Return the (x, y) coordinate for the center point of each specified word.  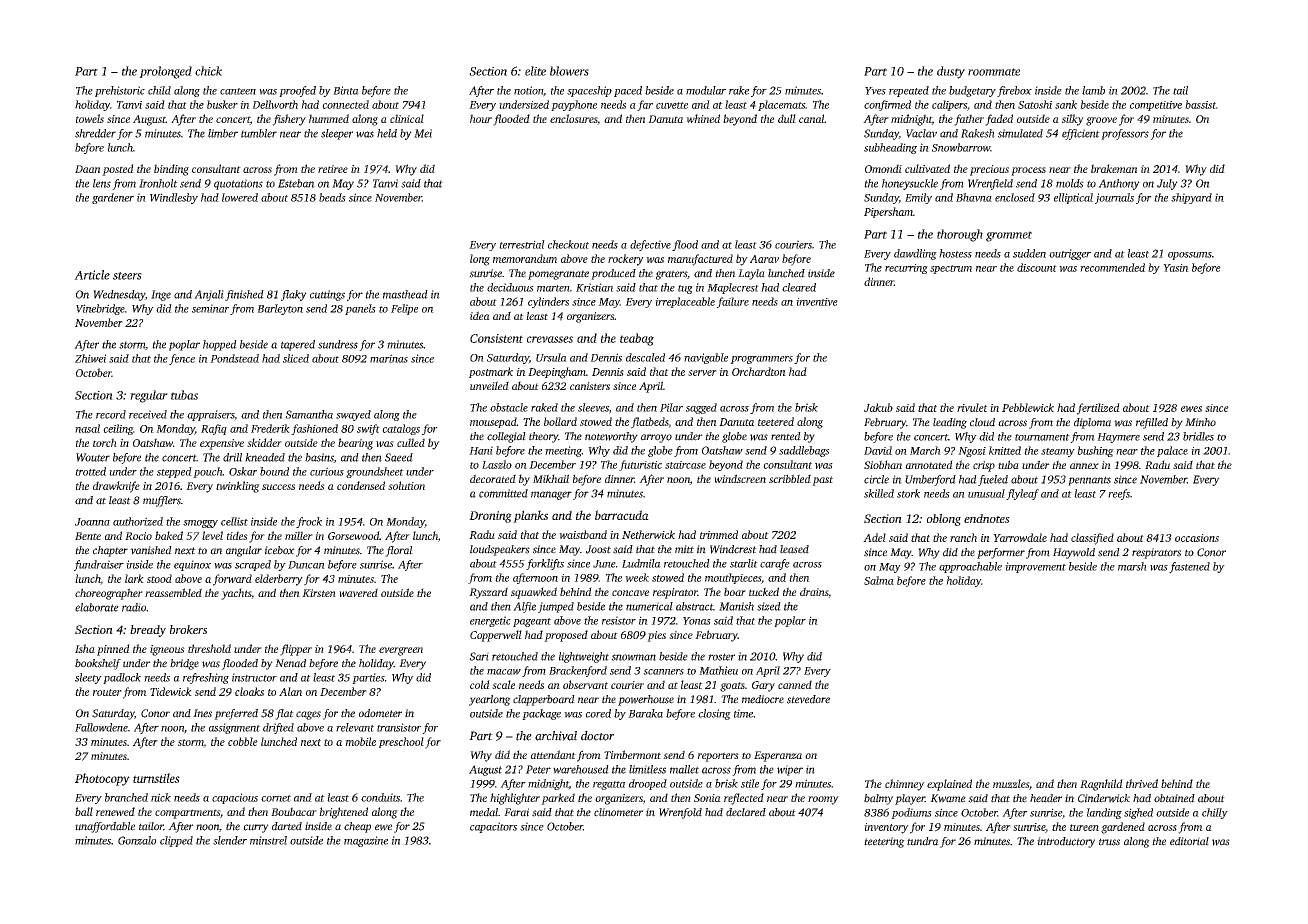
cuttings (327, 295)
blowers (569, 71)
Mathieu (718, 670)
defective (650, 245)
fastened (1189, 567)
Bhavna (974, 197)
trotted (90, 471)
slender (230, 840)
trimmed (719, 534)
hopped (220, 345)
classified (1092, 539)
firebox (1014, 91)
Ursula (551, 357)
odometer (380, 713)
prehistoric (120, 91)
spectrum (951, 269)
